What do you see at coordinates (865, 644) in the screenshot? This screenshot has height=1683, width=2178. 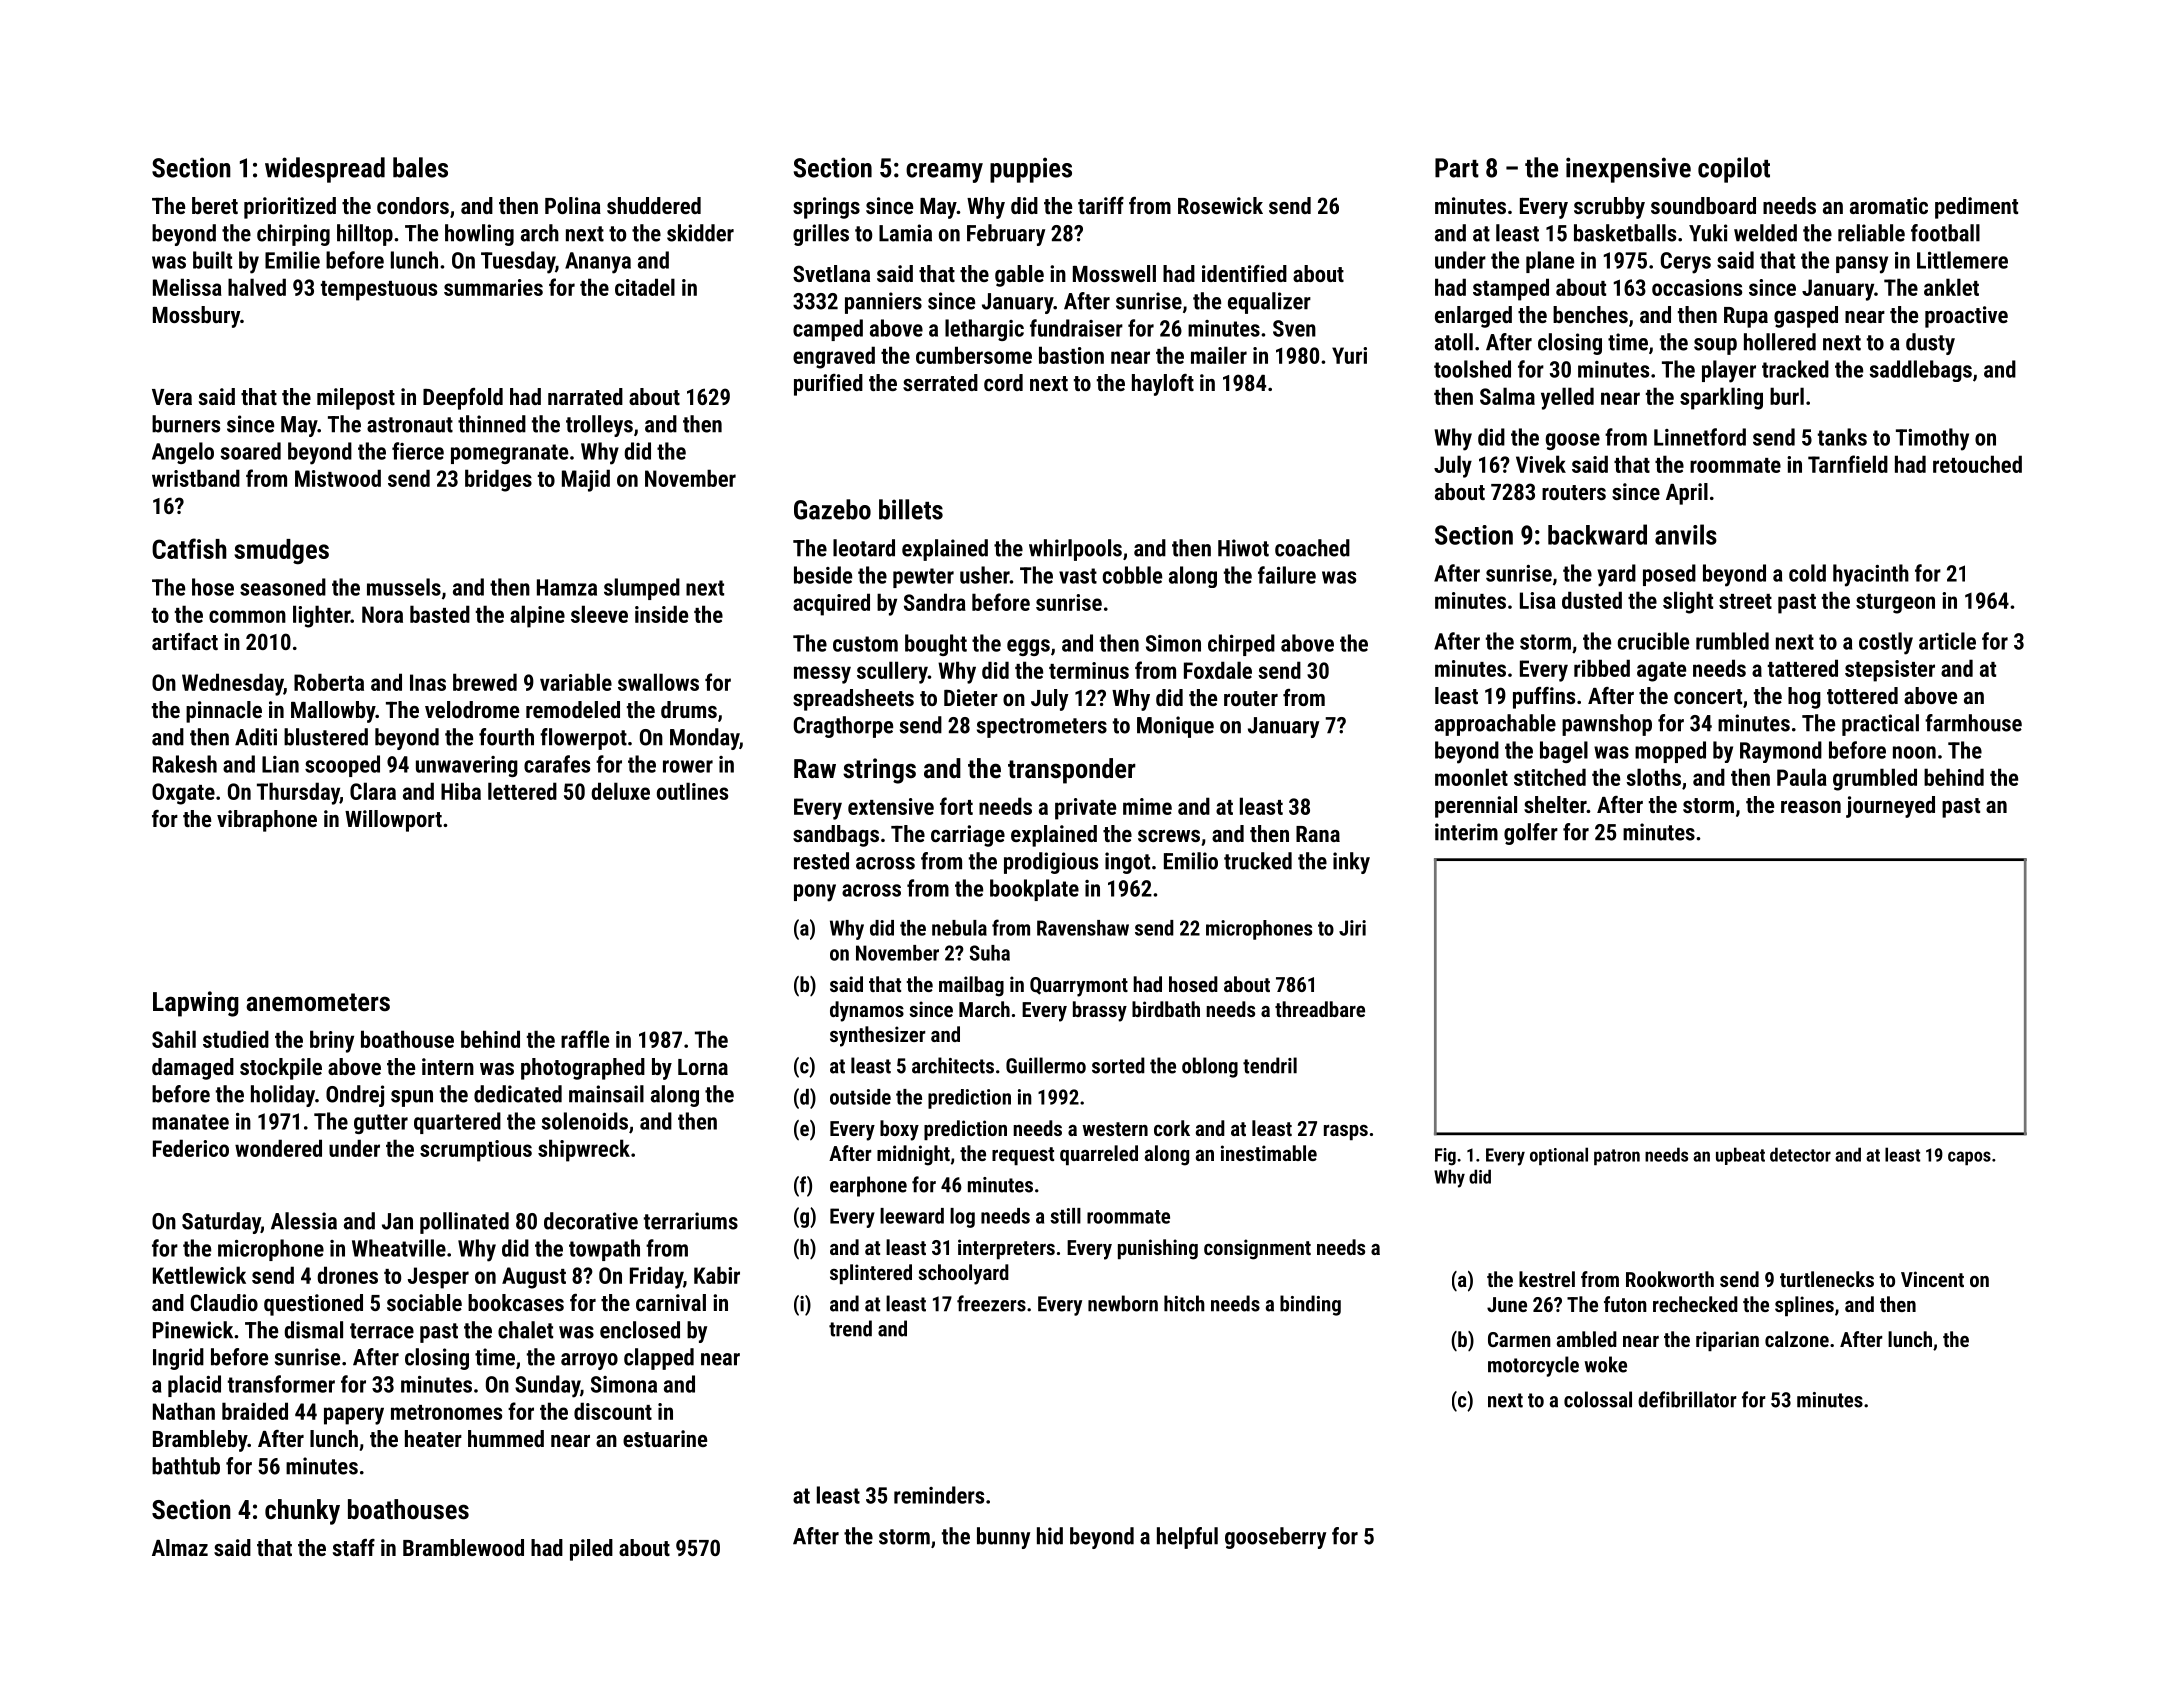 I see `custom` at bounding box center [865, 644].
